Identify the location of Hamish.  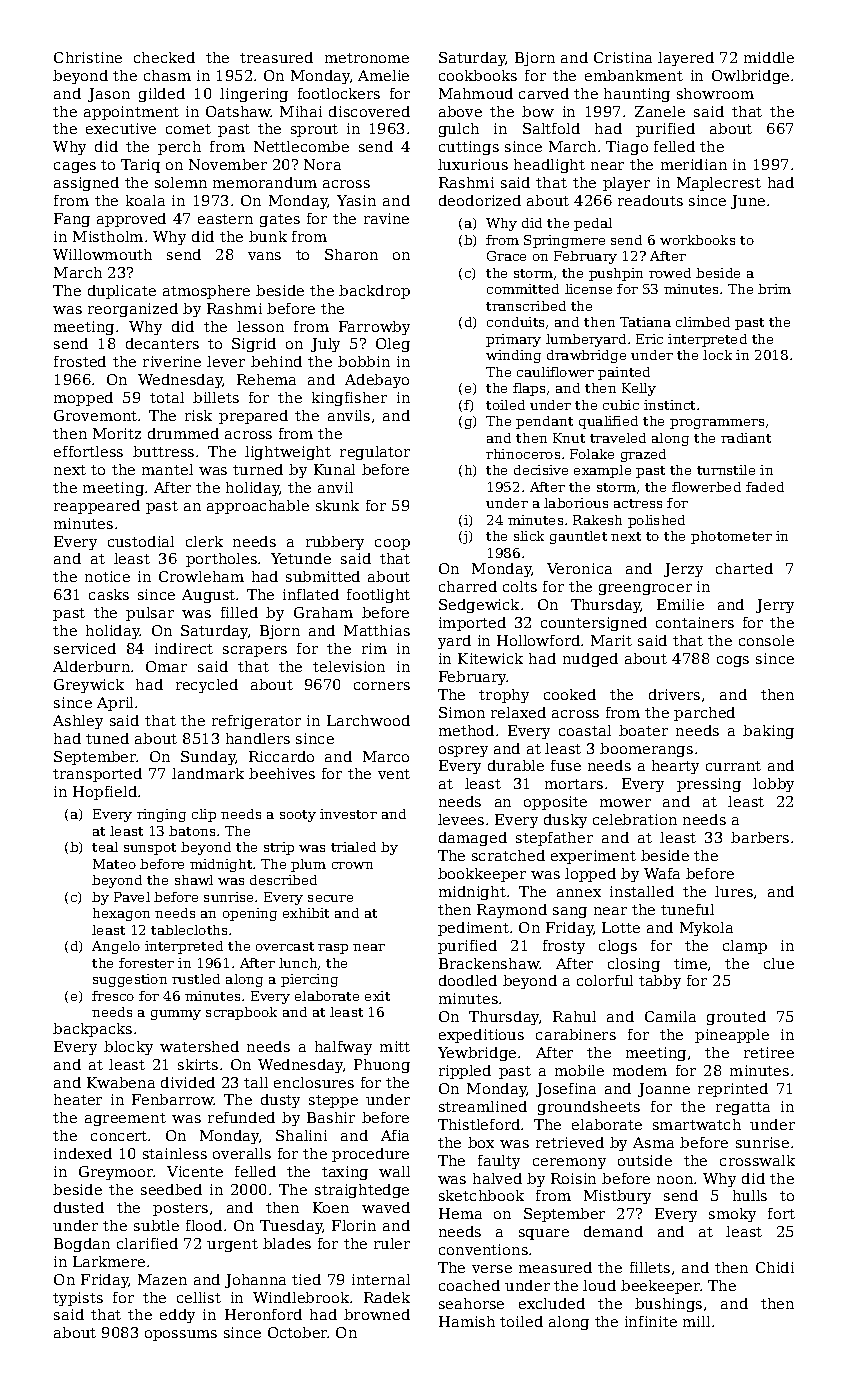
(467, 1321).
